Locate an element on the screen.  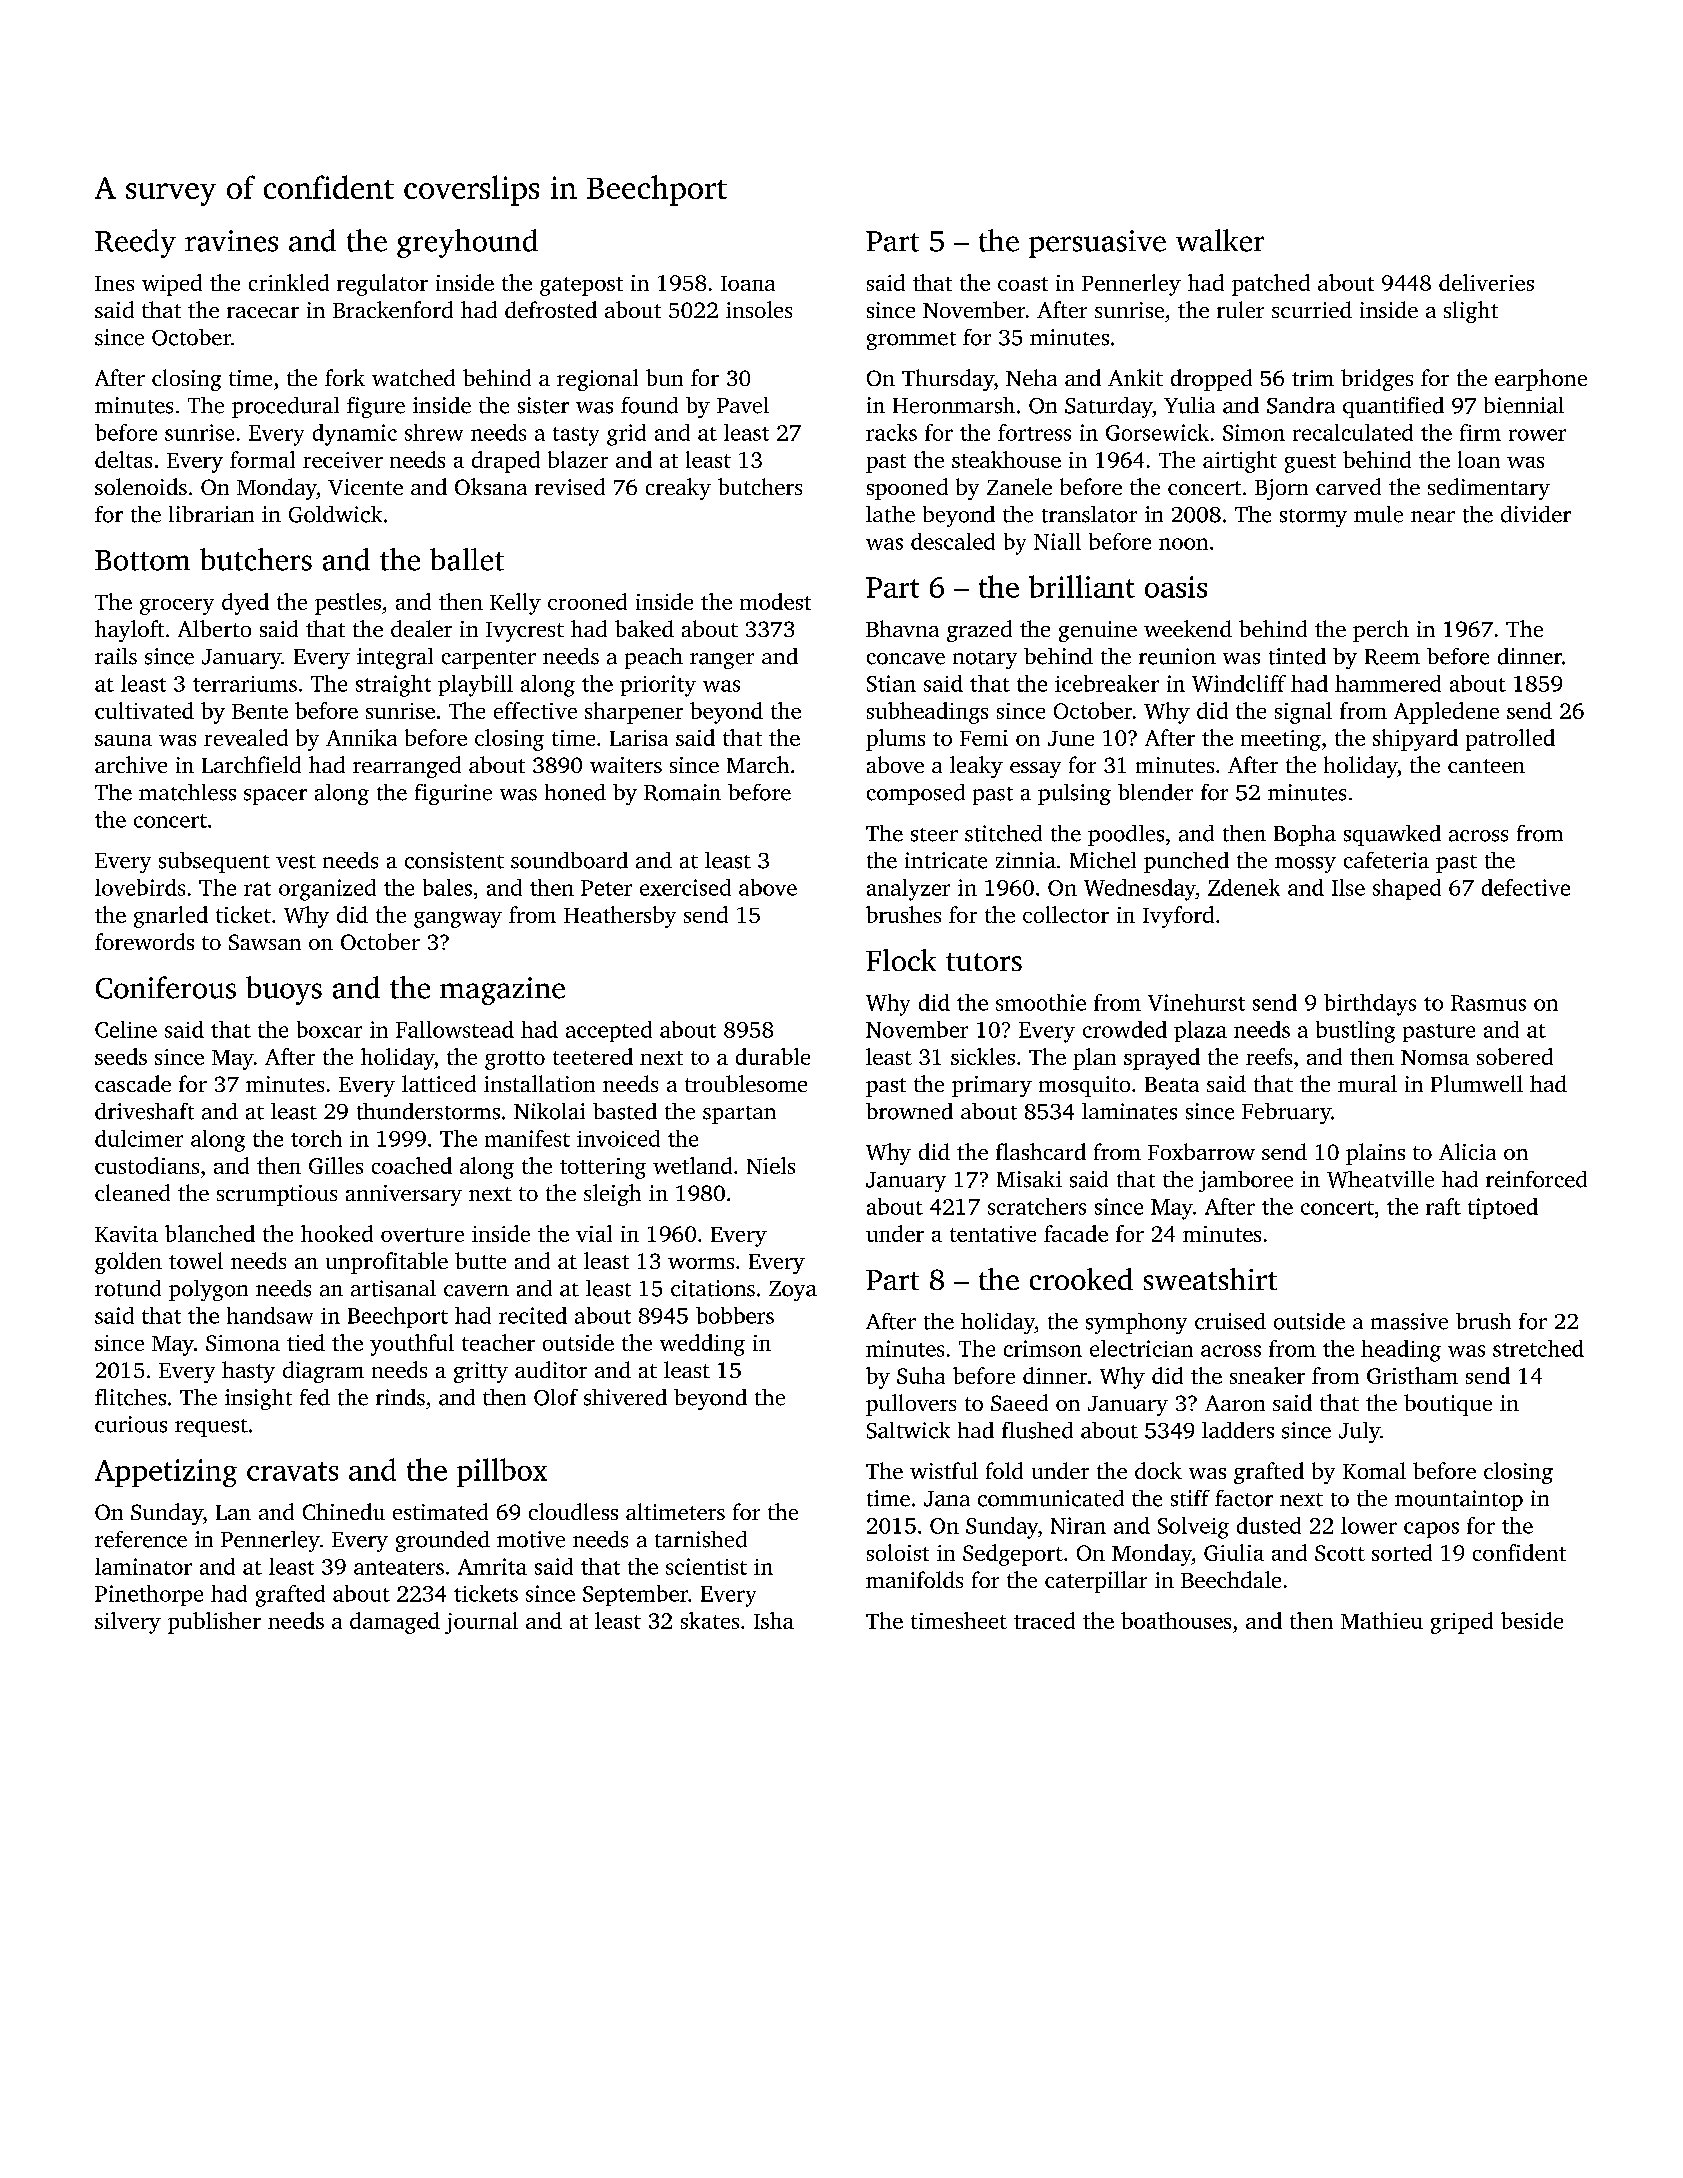
skates is located at coordinates (710, 1620).
